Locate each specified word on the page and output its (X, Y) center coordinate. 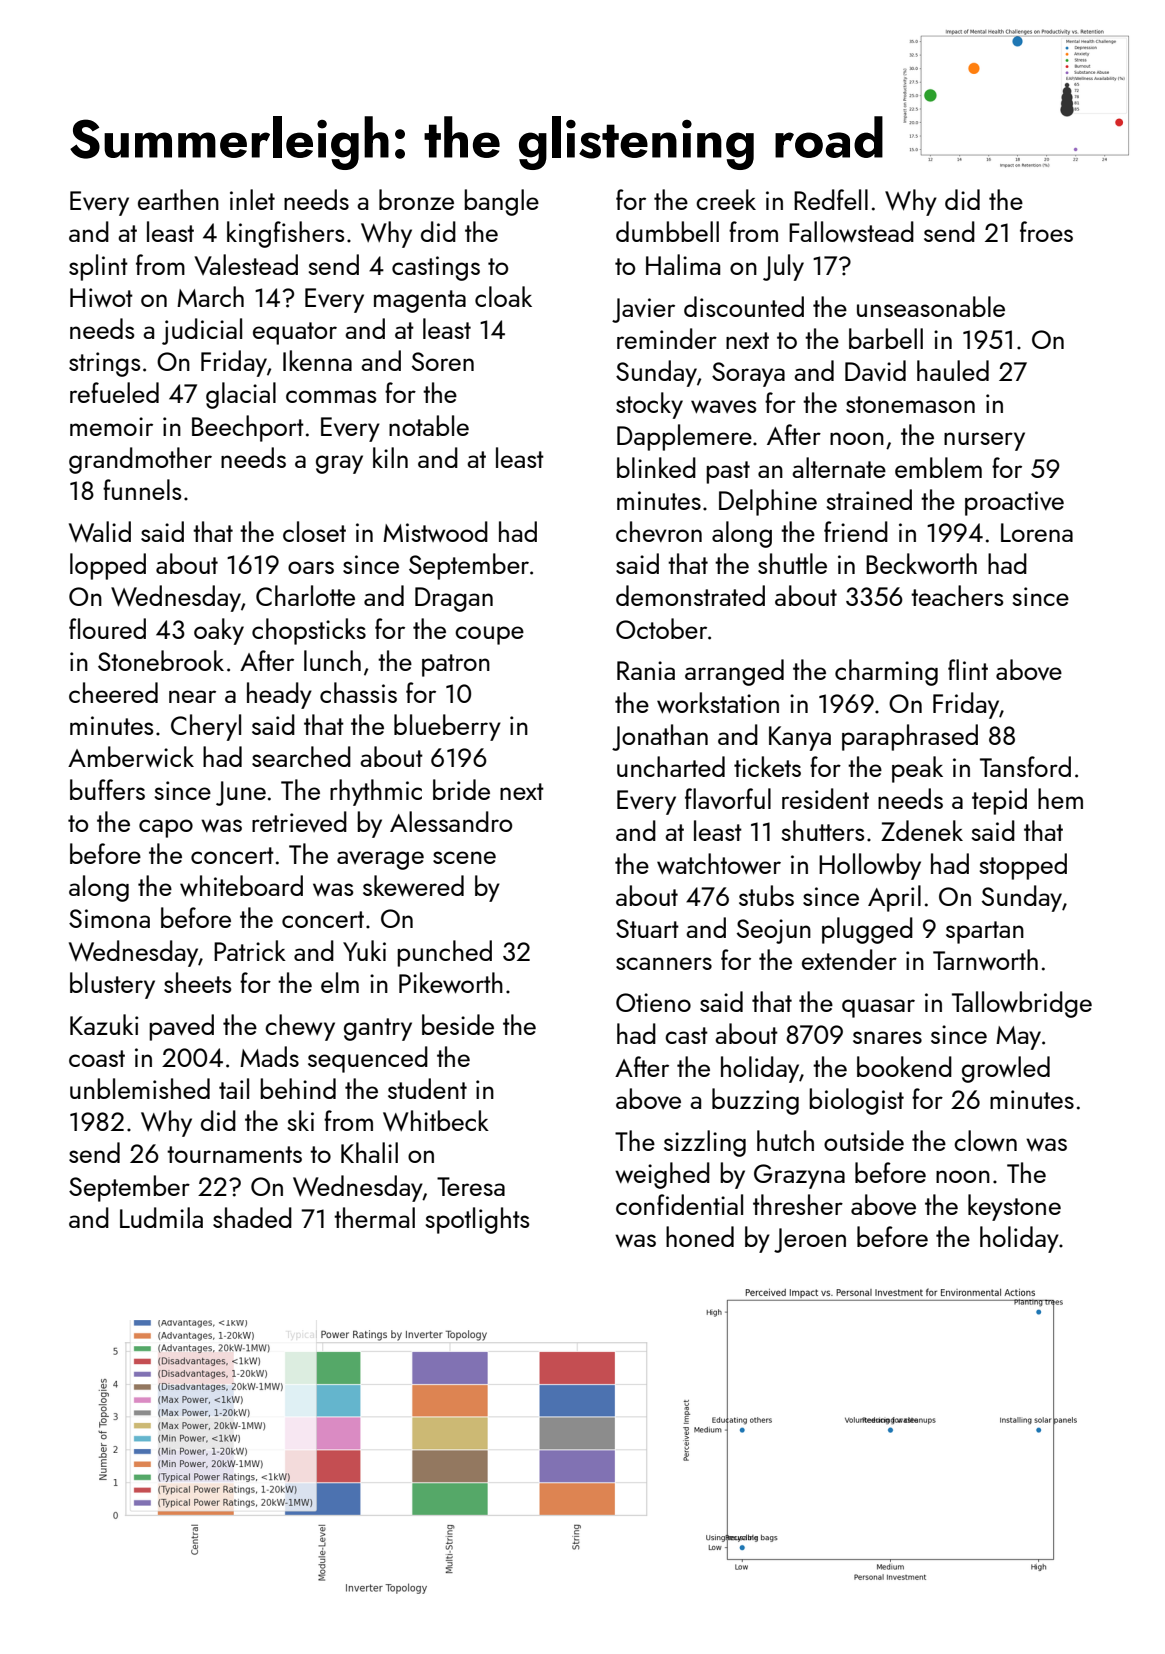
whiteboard (241, 886)
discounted (744, 306)
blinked (656, 467)
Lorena (1037, 532)
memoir (111, 426)
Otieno (653, 1002)
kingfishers (286, 234)
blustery (112, 985)
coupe (489, 635)
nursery (984, 441)
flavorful (728, 798)
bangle (501, 202)
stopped (1023, 866)
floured (107, 628)
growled (1006, 1069)
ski (300, 1120)
